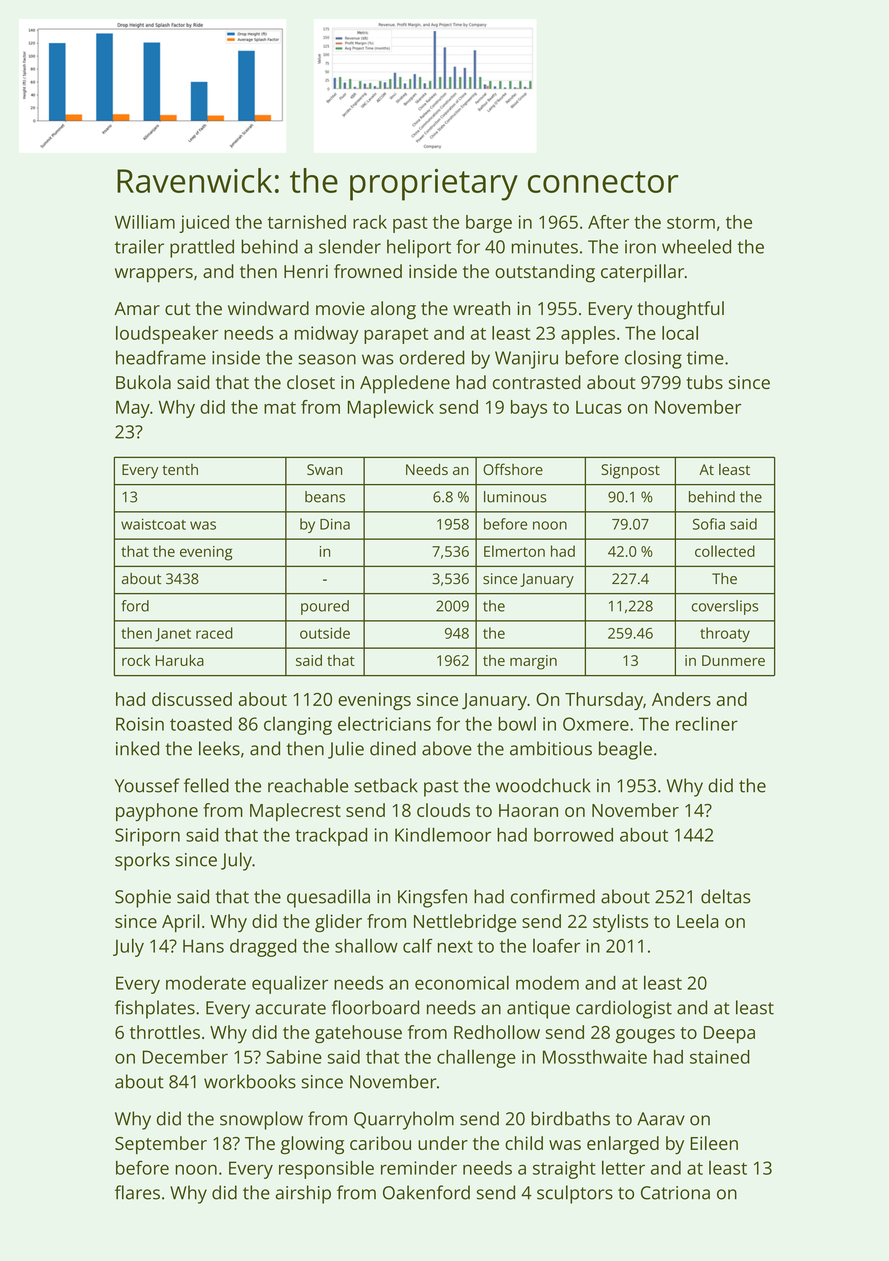 Image resolution: width=889 pixels, height=1261 pixels. I want to click on airship, so click(303, 1194).
